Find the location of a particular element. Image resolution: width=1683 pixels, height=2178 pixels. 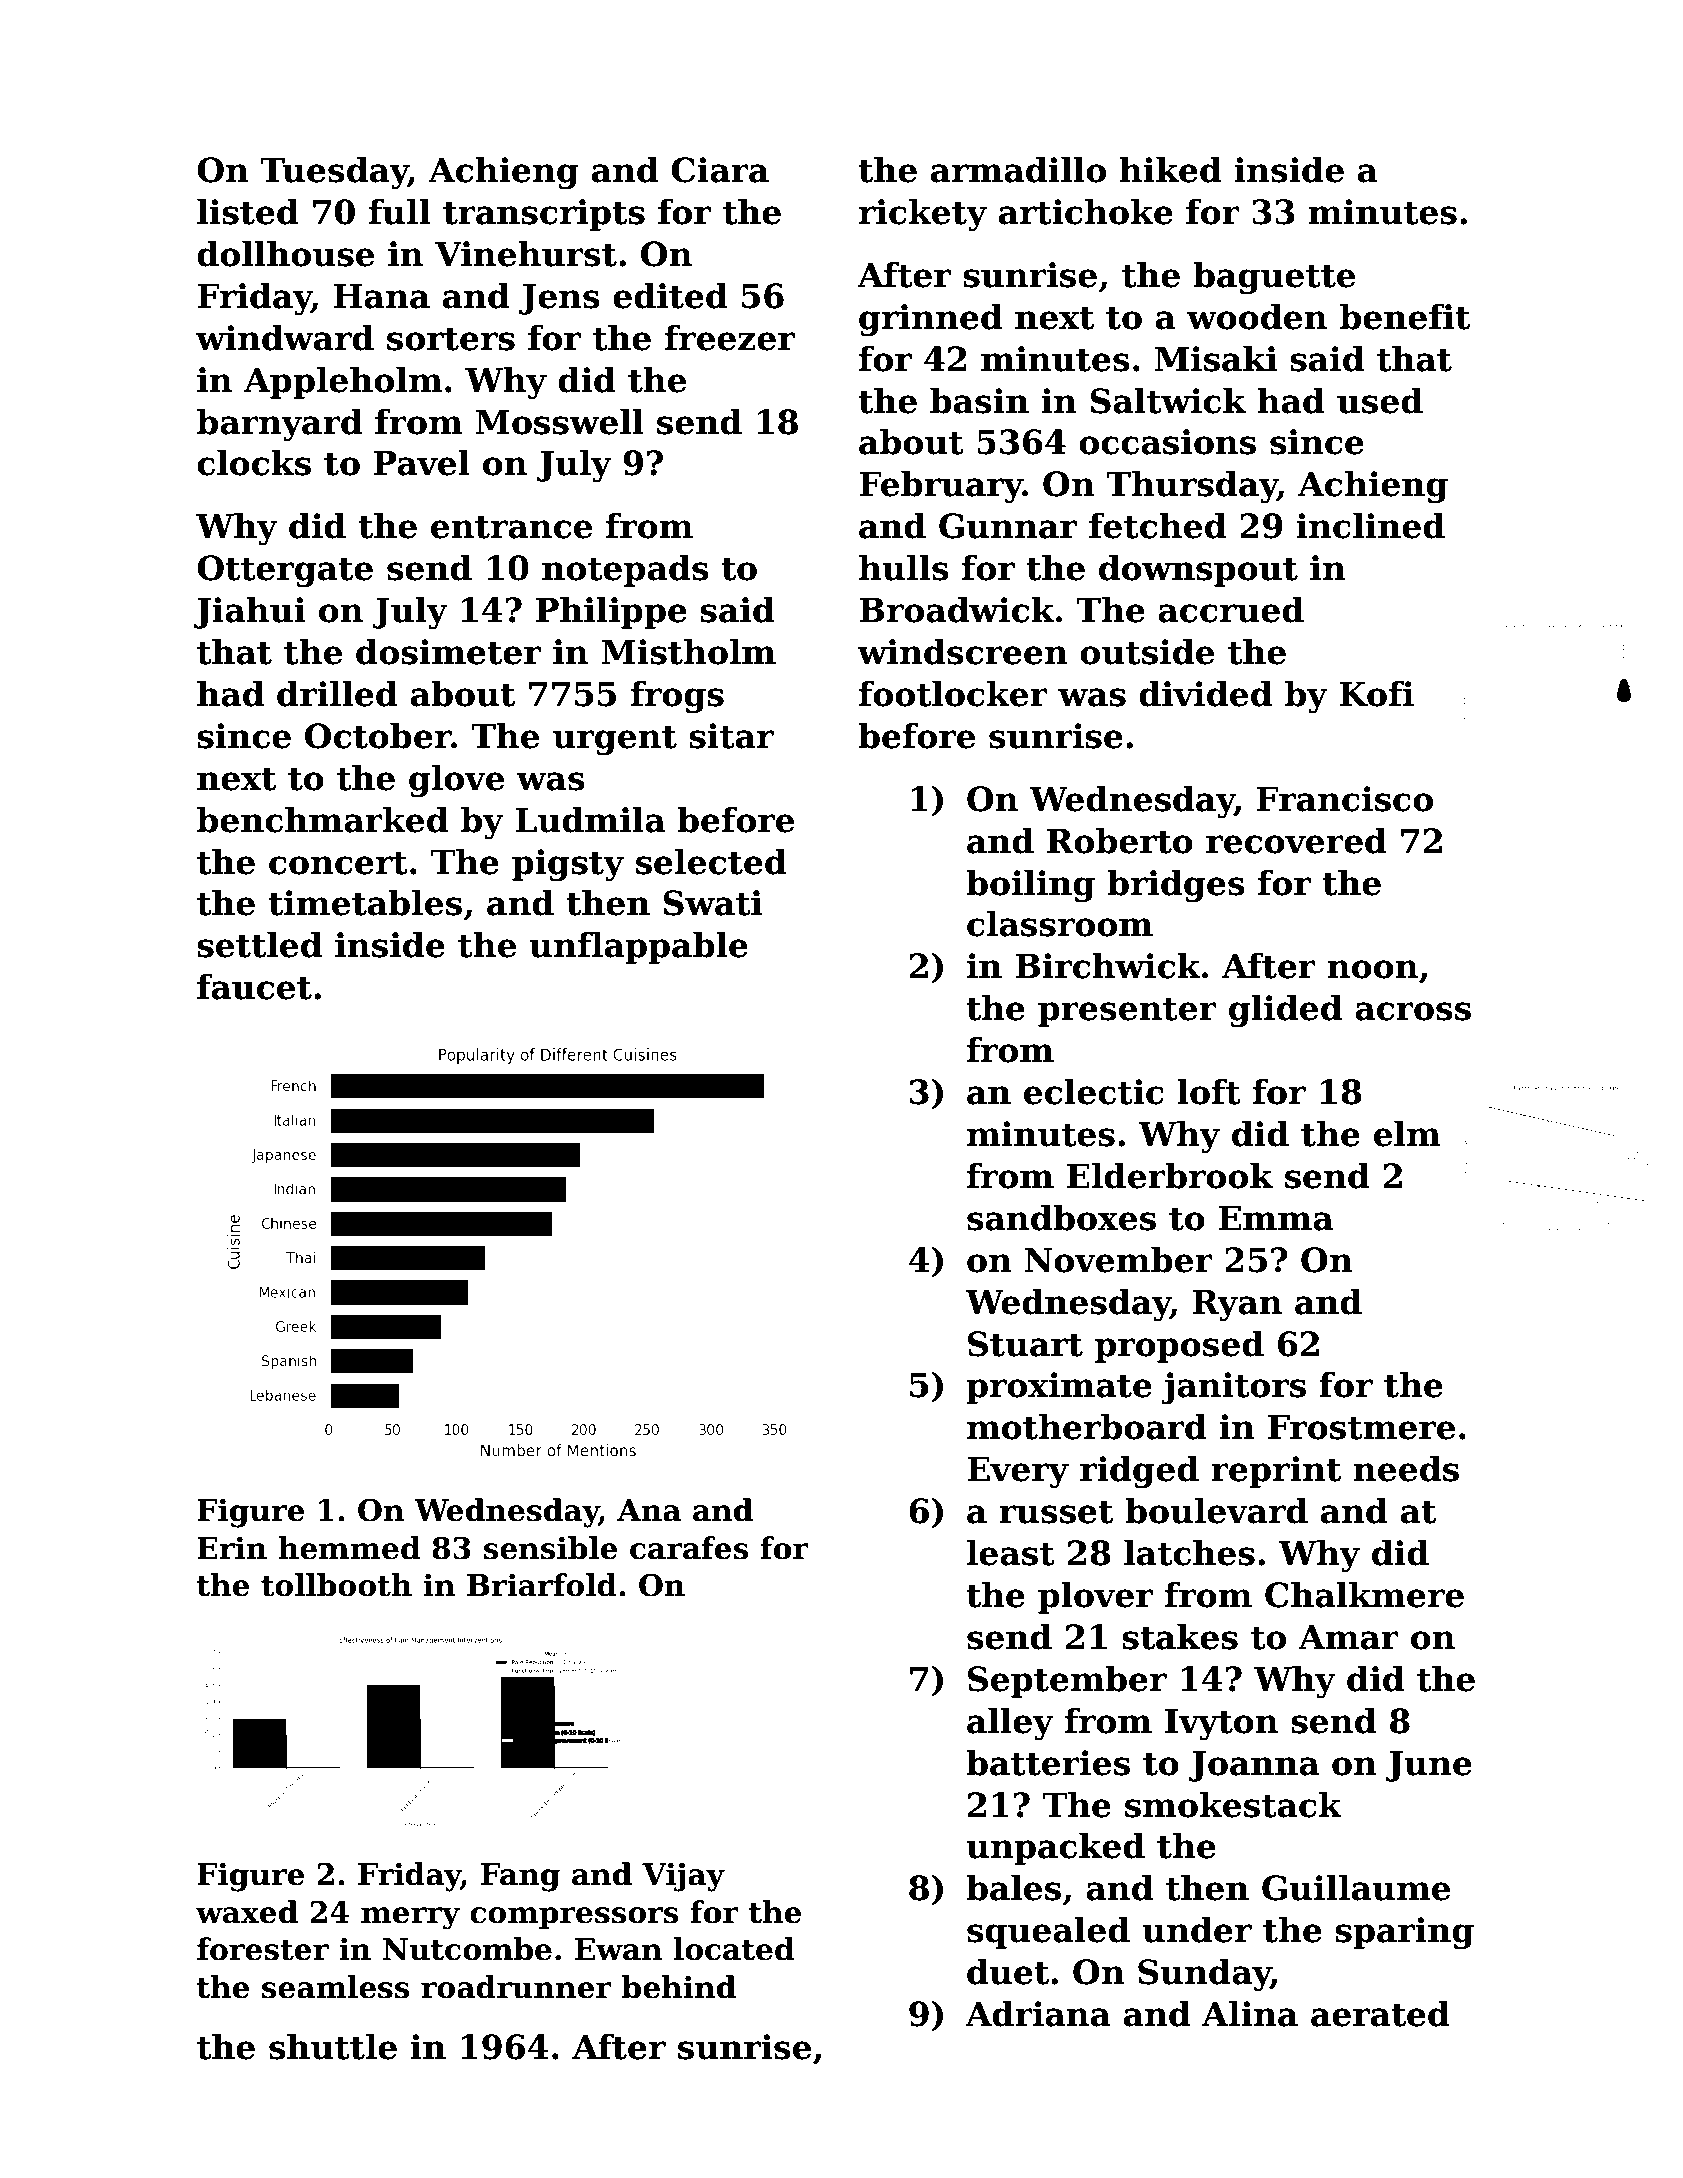

Ciara is located at coordinates (720, 170).
